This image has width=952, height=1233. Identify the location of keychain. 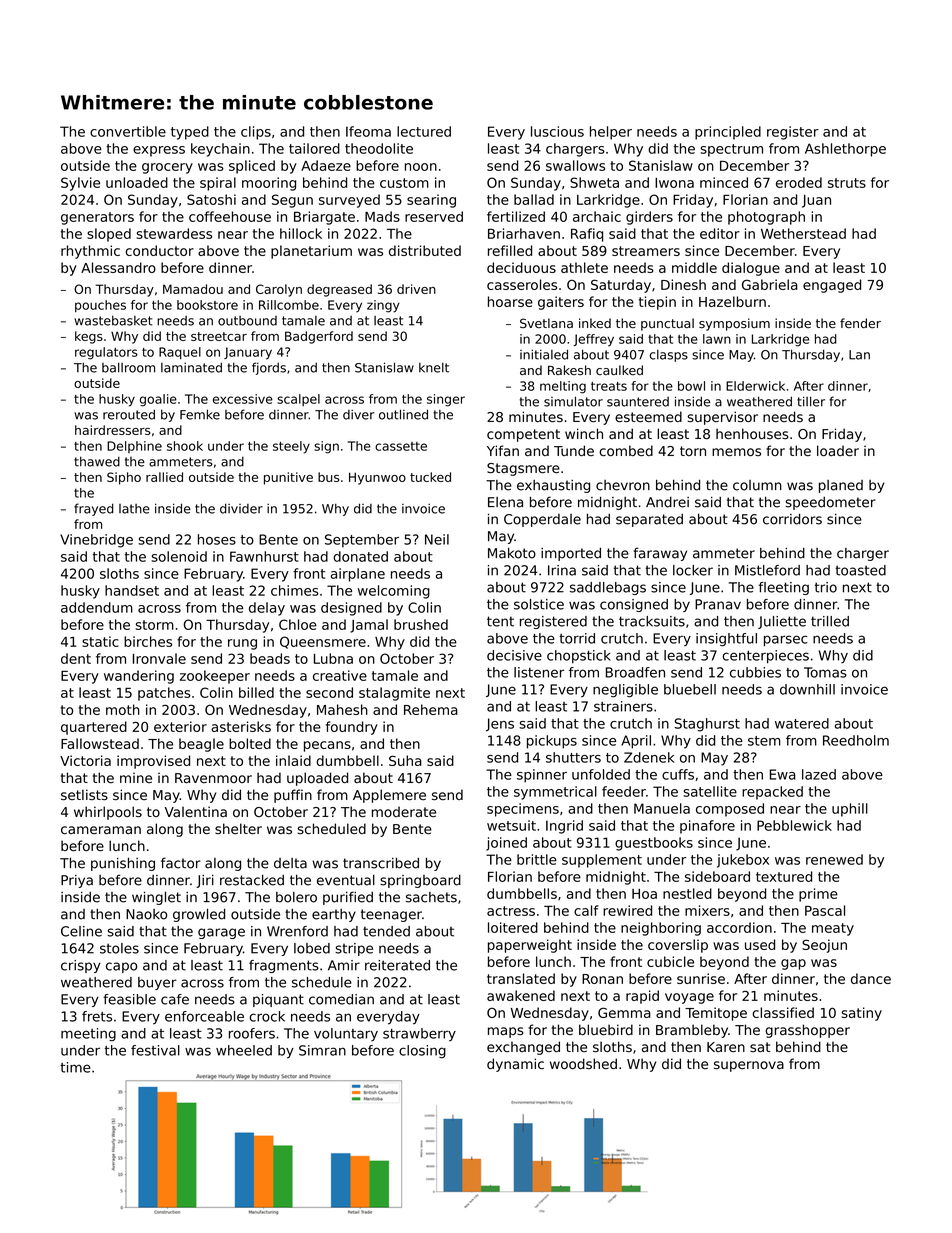
(220, 150).
